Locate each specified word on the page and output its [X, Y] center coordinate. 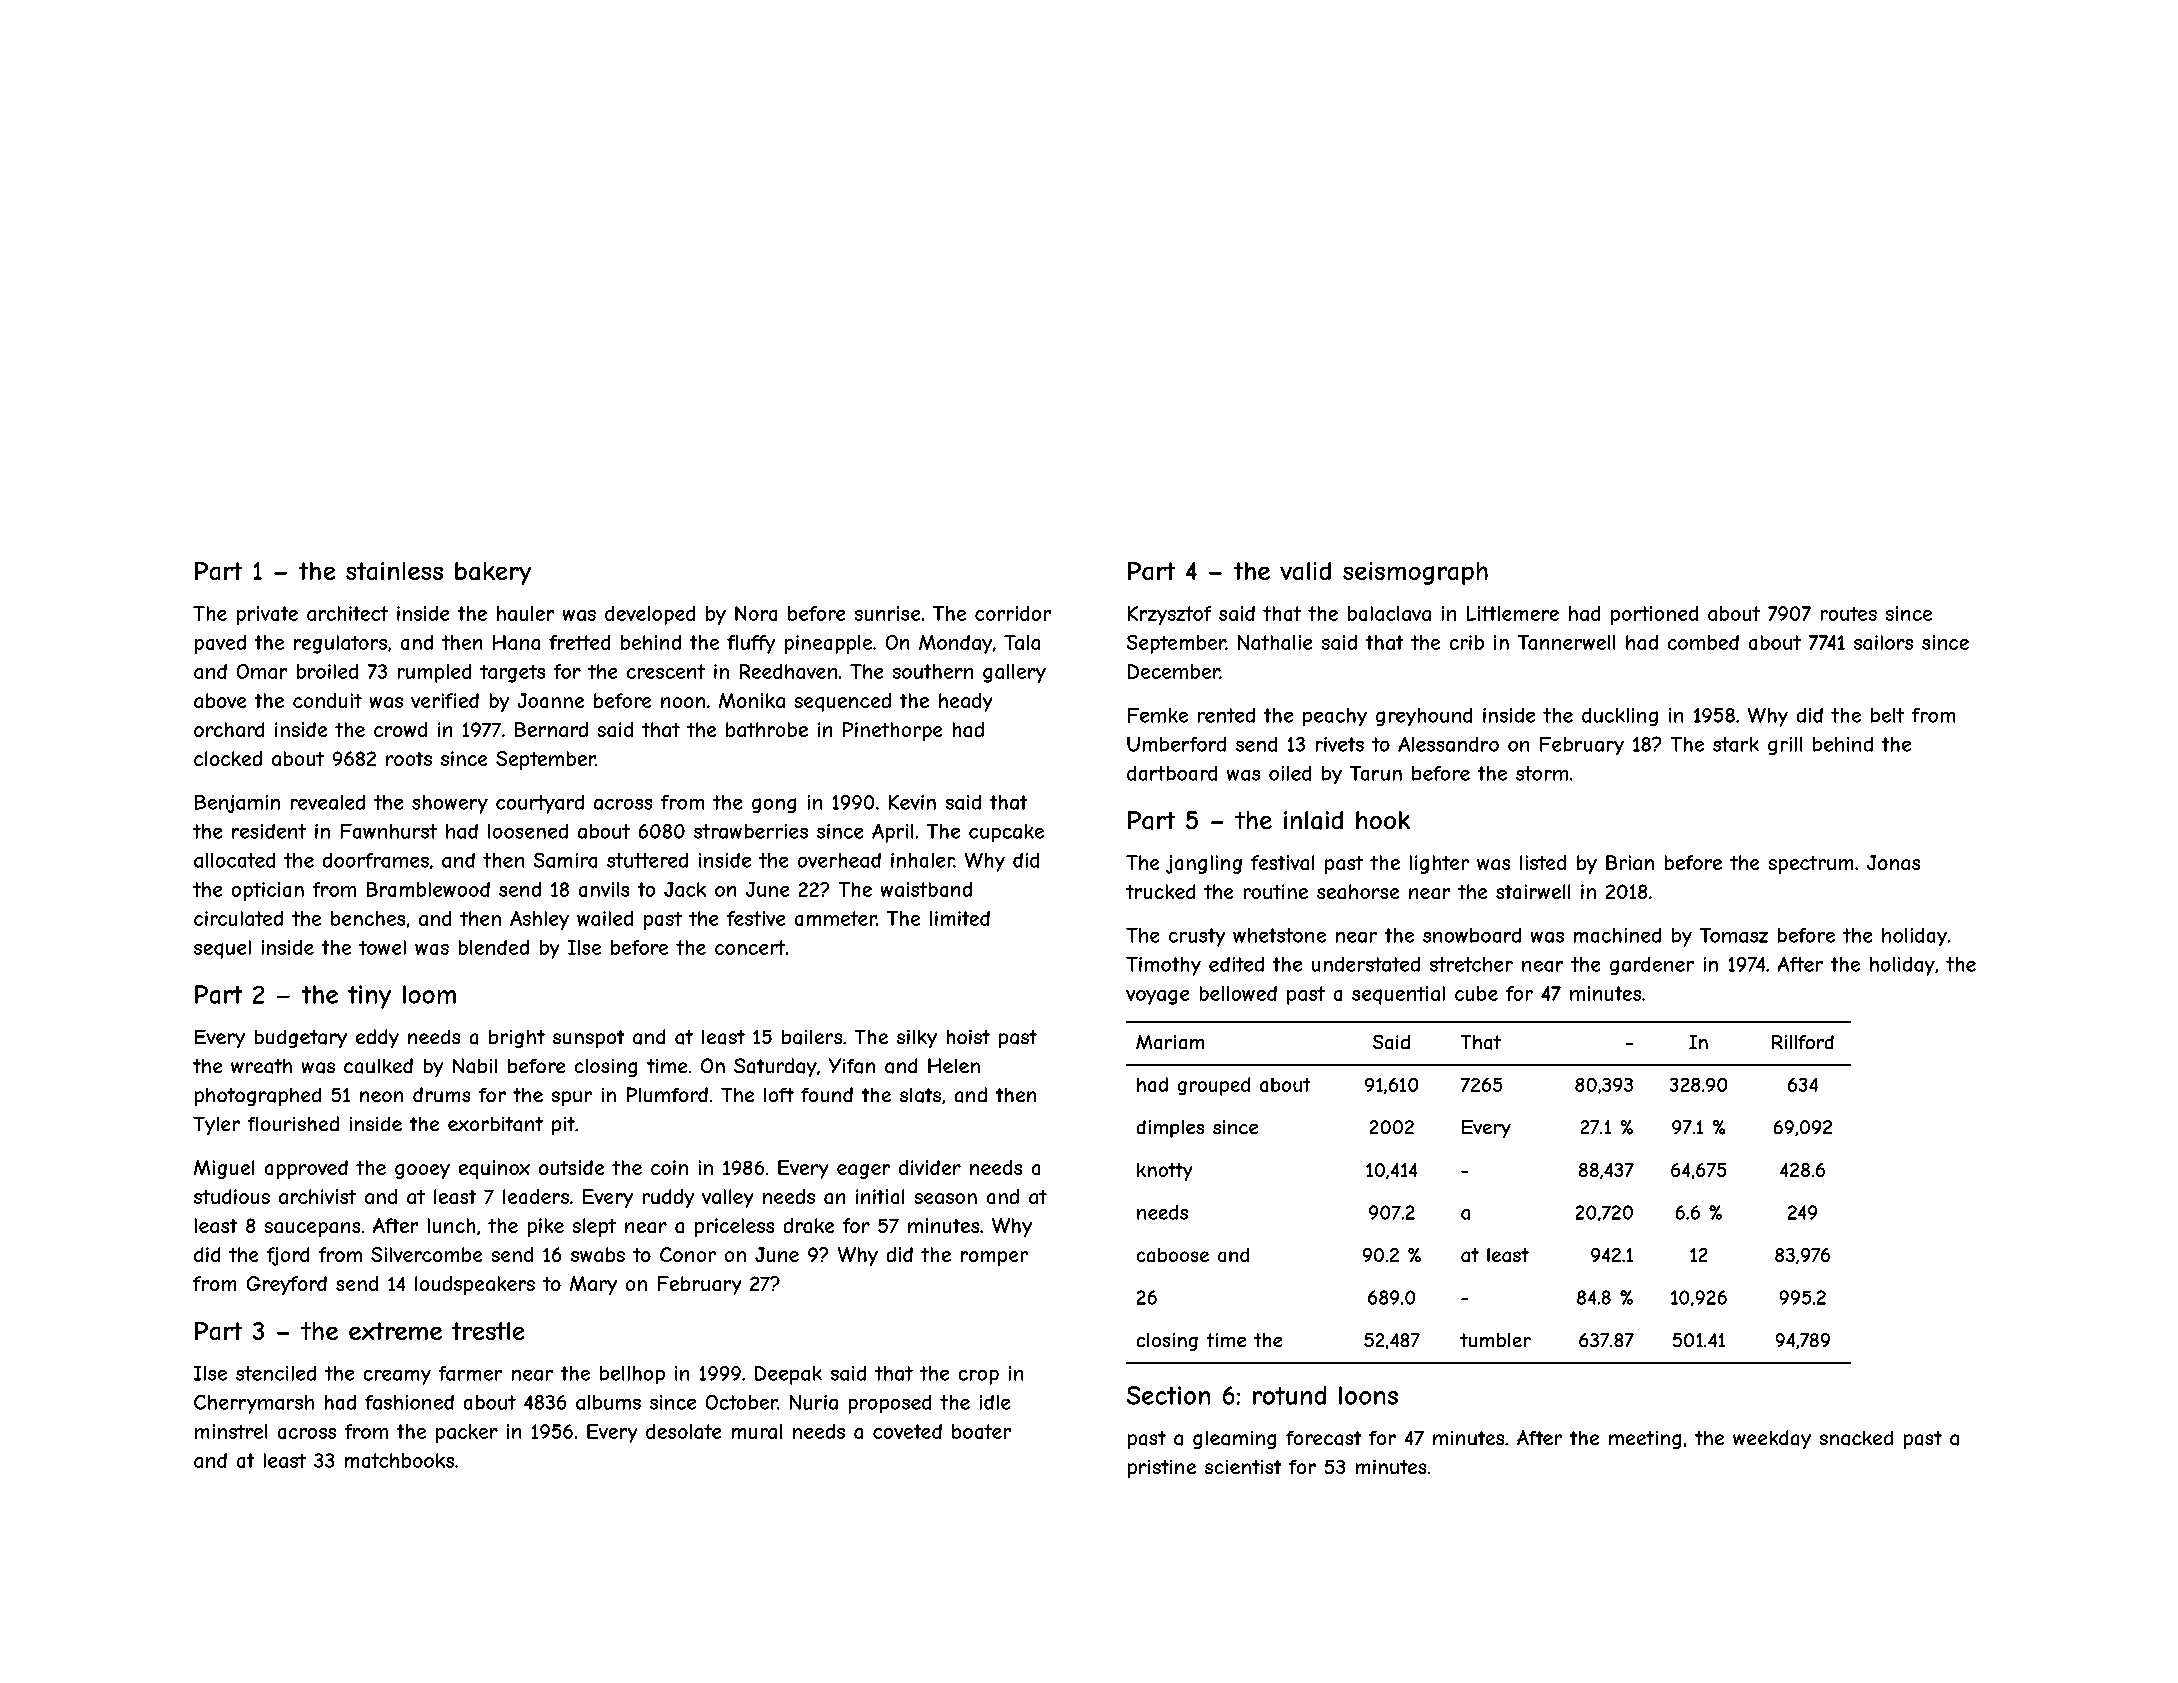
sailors [1883, 642]
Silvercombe [426, 1254]
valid [1305, 571]
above [220, 700]
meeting [1645, 1440]
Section [1168, 1395]
